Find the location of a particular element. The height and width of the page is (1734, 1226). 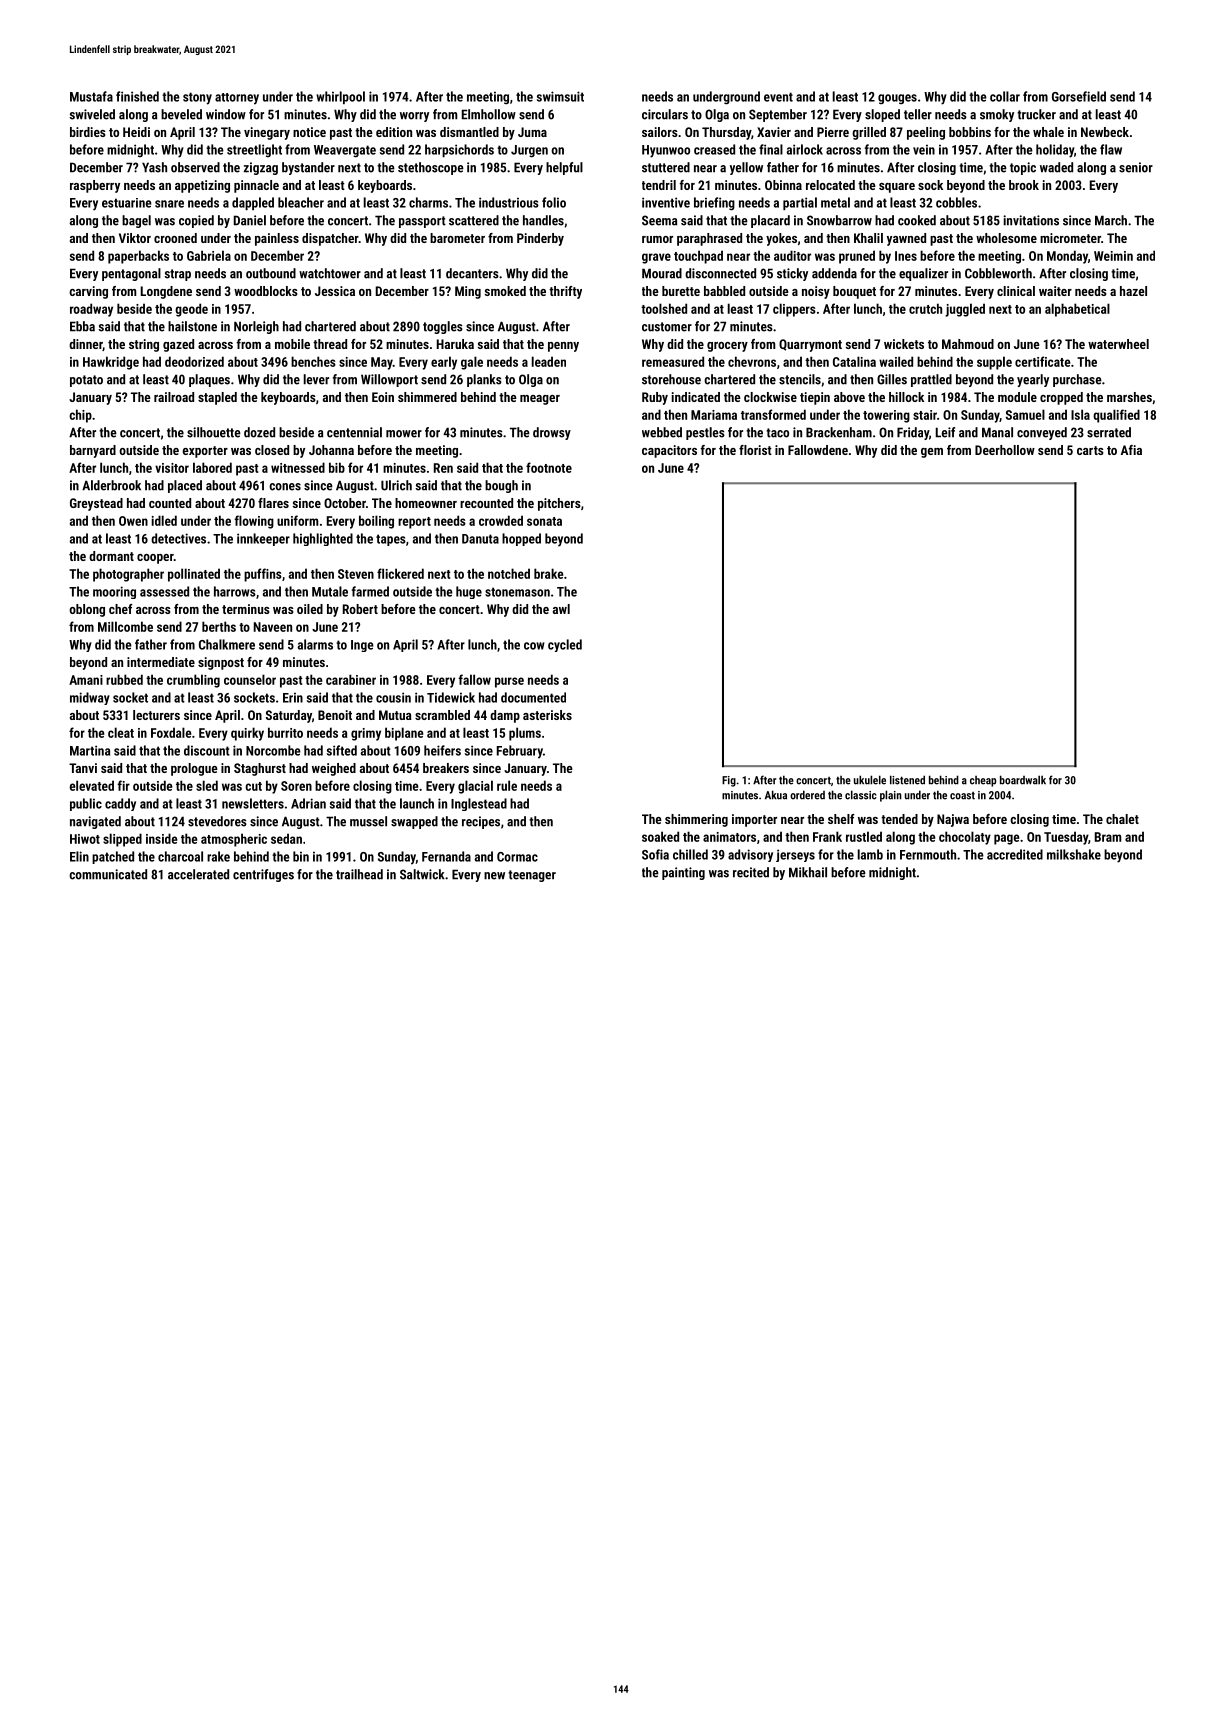

gem is located at coordinates (932, 453).
